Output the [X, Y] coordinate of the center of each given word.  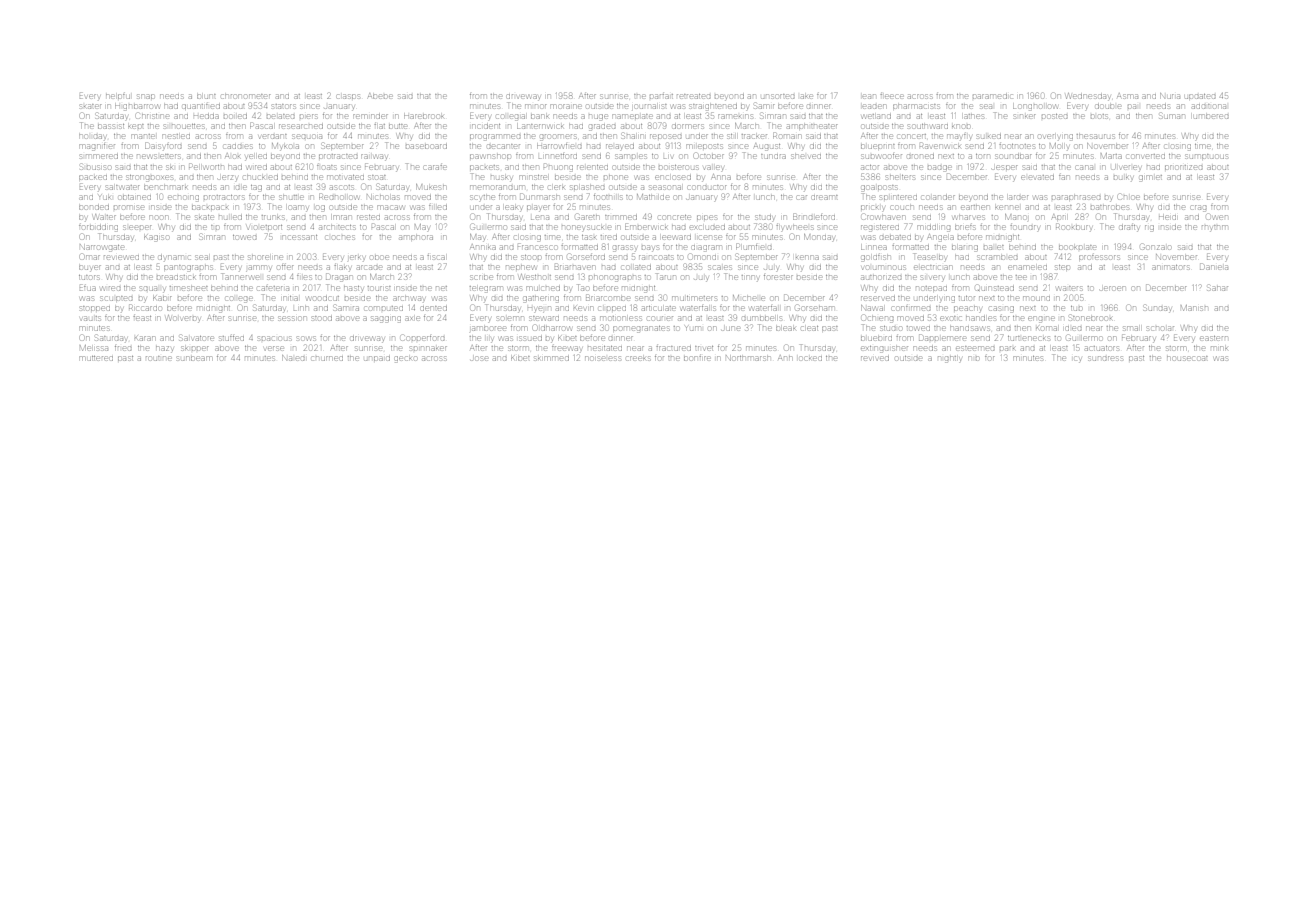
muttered [96, 358]
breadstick [176, 277]
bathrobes [1110, 207]
